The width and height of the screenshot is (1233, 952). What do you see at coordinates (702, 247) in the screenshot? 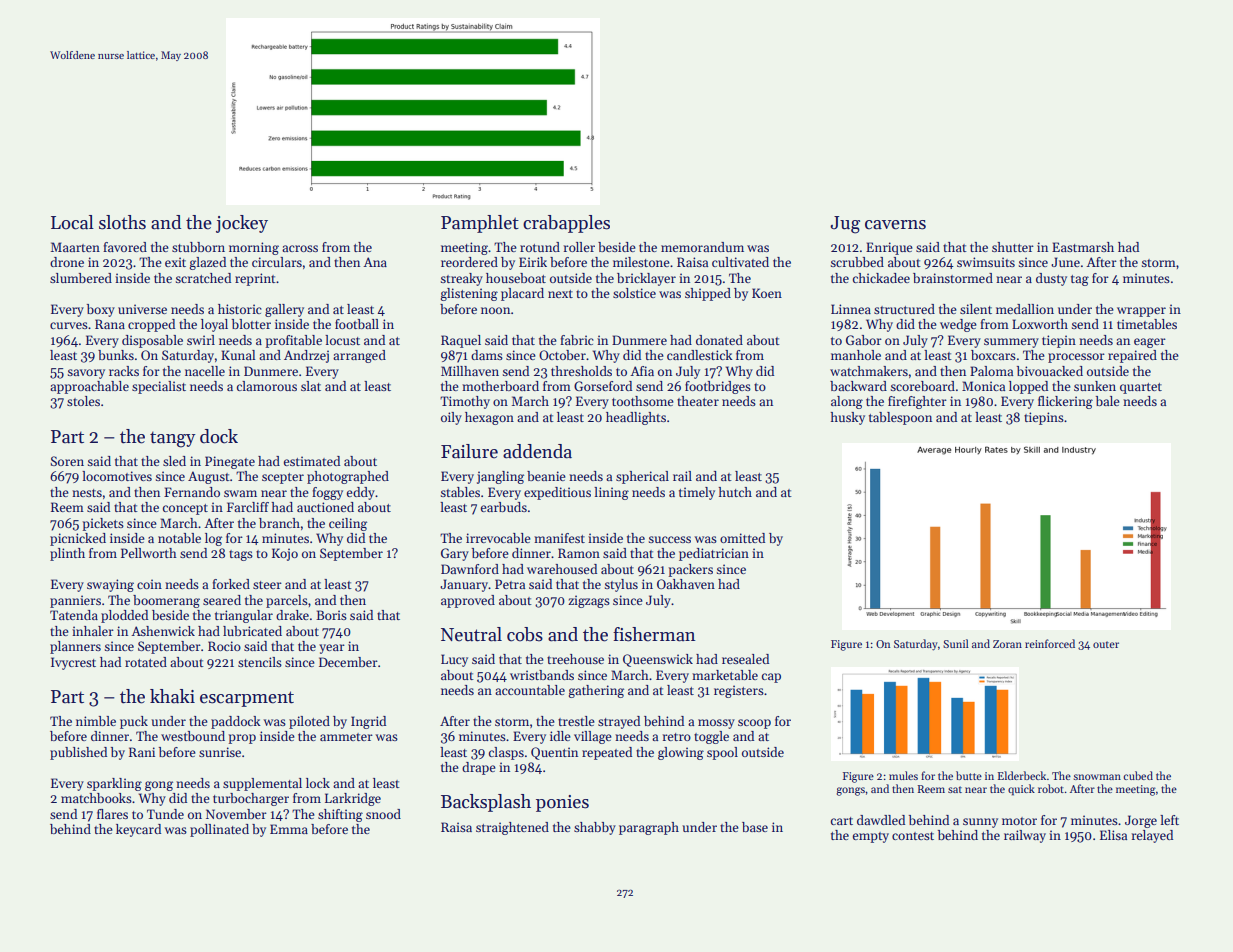
I see `memorandum` at bounding box center [702, 247].
